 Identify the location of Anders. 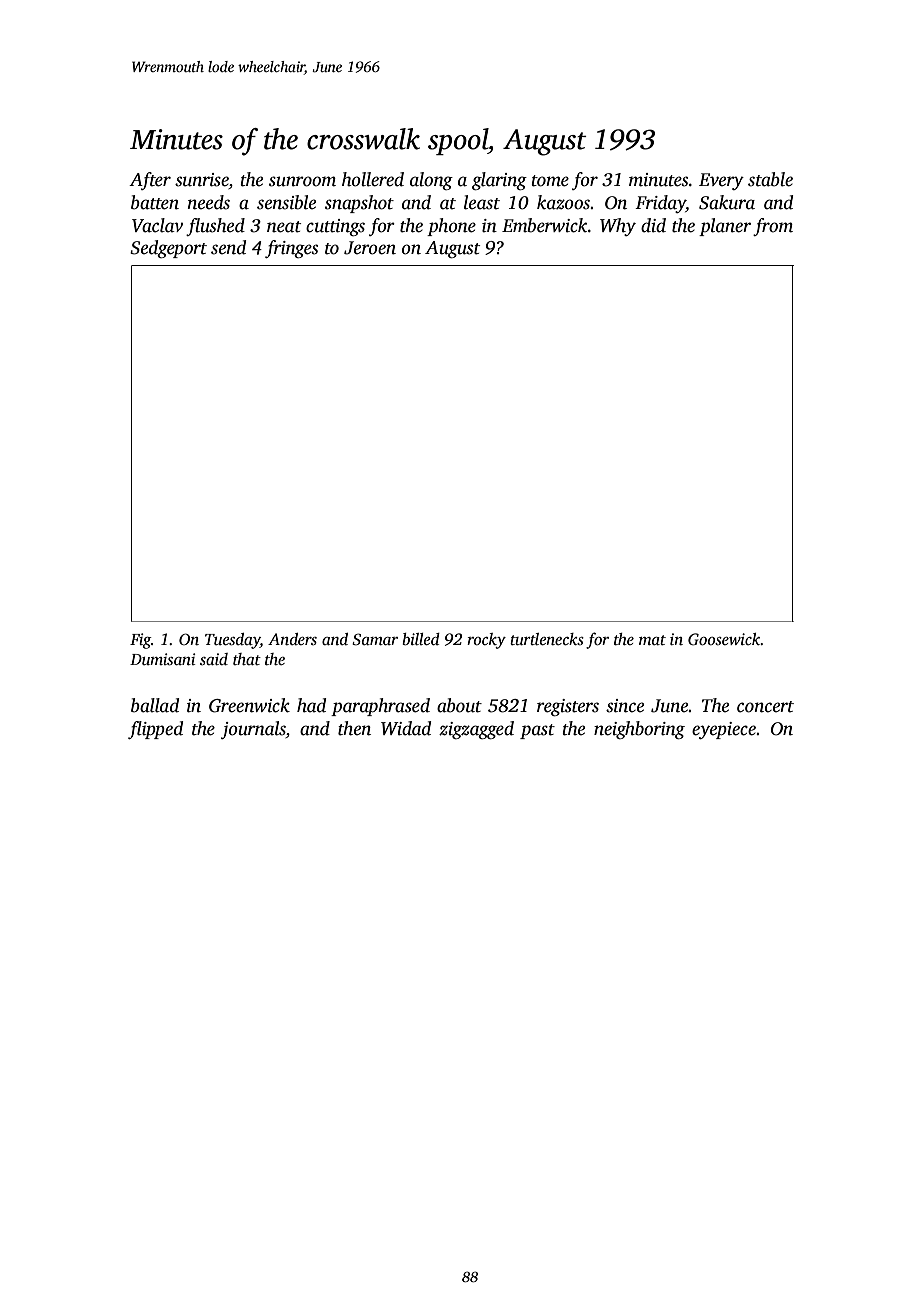
(292, 639).
